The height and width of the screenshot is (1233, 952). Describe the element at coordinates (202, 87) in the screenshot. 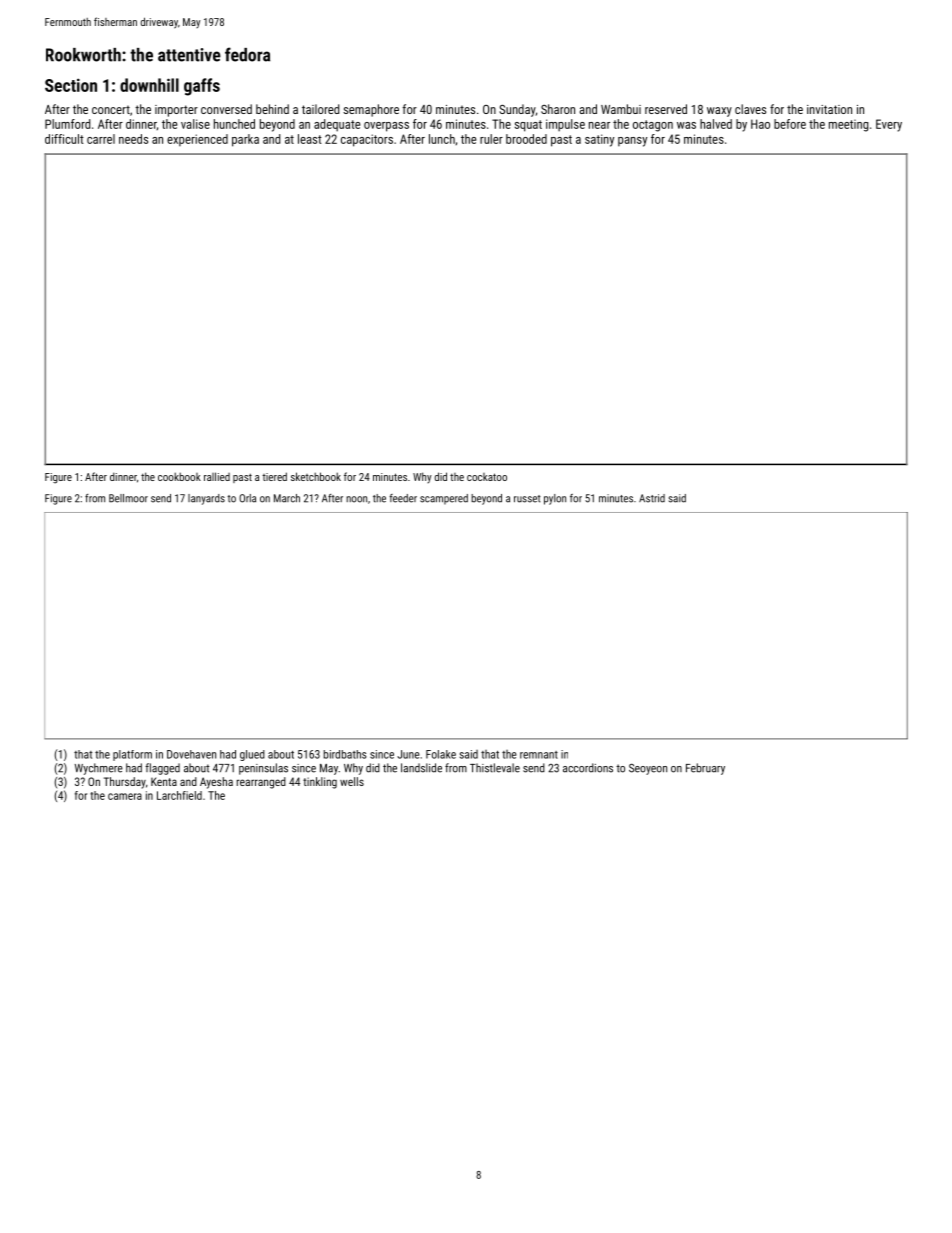

I see `gaffs` at that location.
